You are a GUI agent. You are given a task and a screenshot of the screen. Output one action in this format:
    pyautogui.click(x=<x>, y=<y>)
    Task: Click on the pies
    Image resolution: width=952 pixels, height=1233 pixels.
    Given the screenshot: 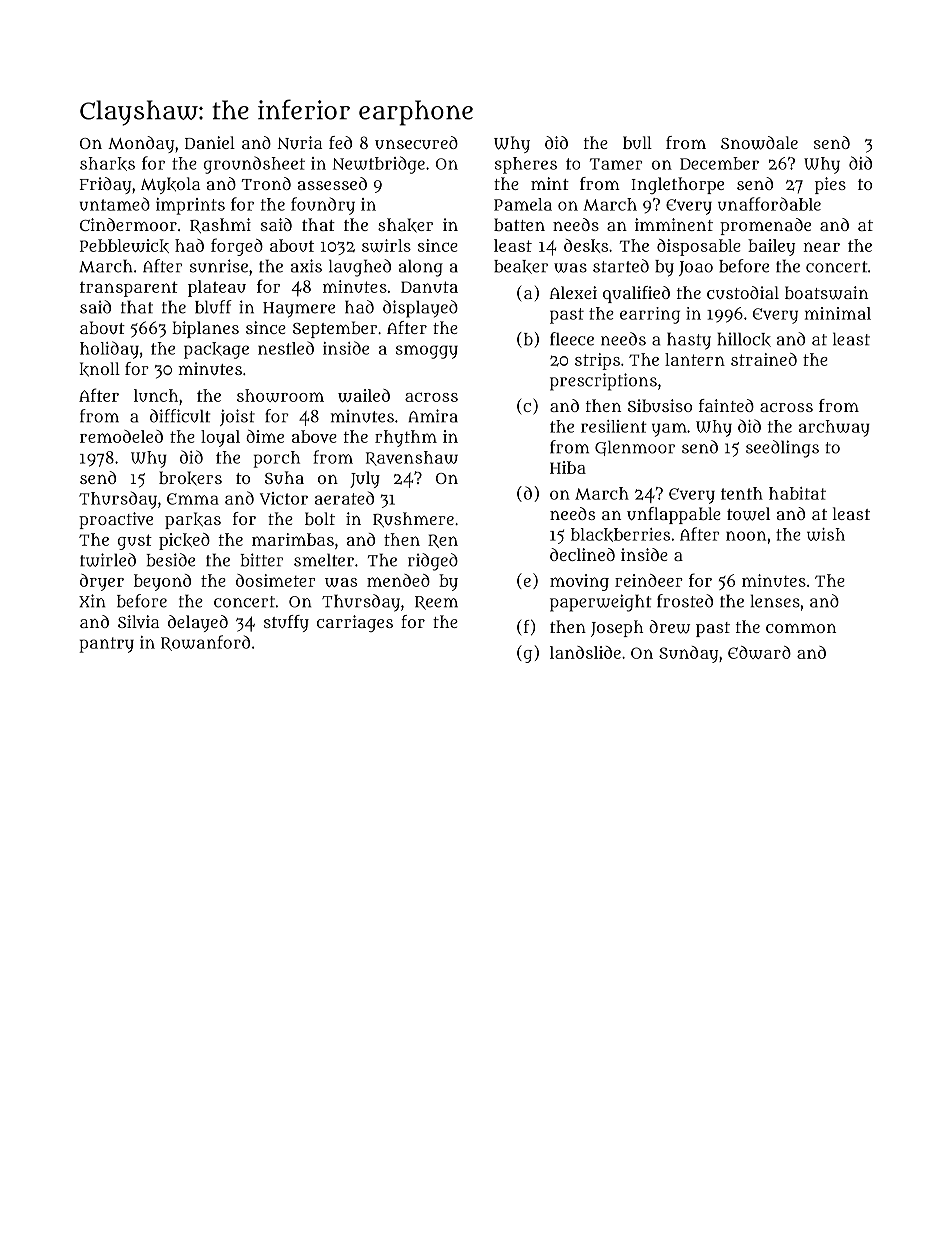 What is the action you would take?
    pyautogui.click(x=830, y=185)
